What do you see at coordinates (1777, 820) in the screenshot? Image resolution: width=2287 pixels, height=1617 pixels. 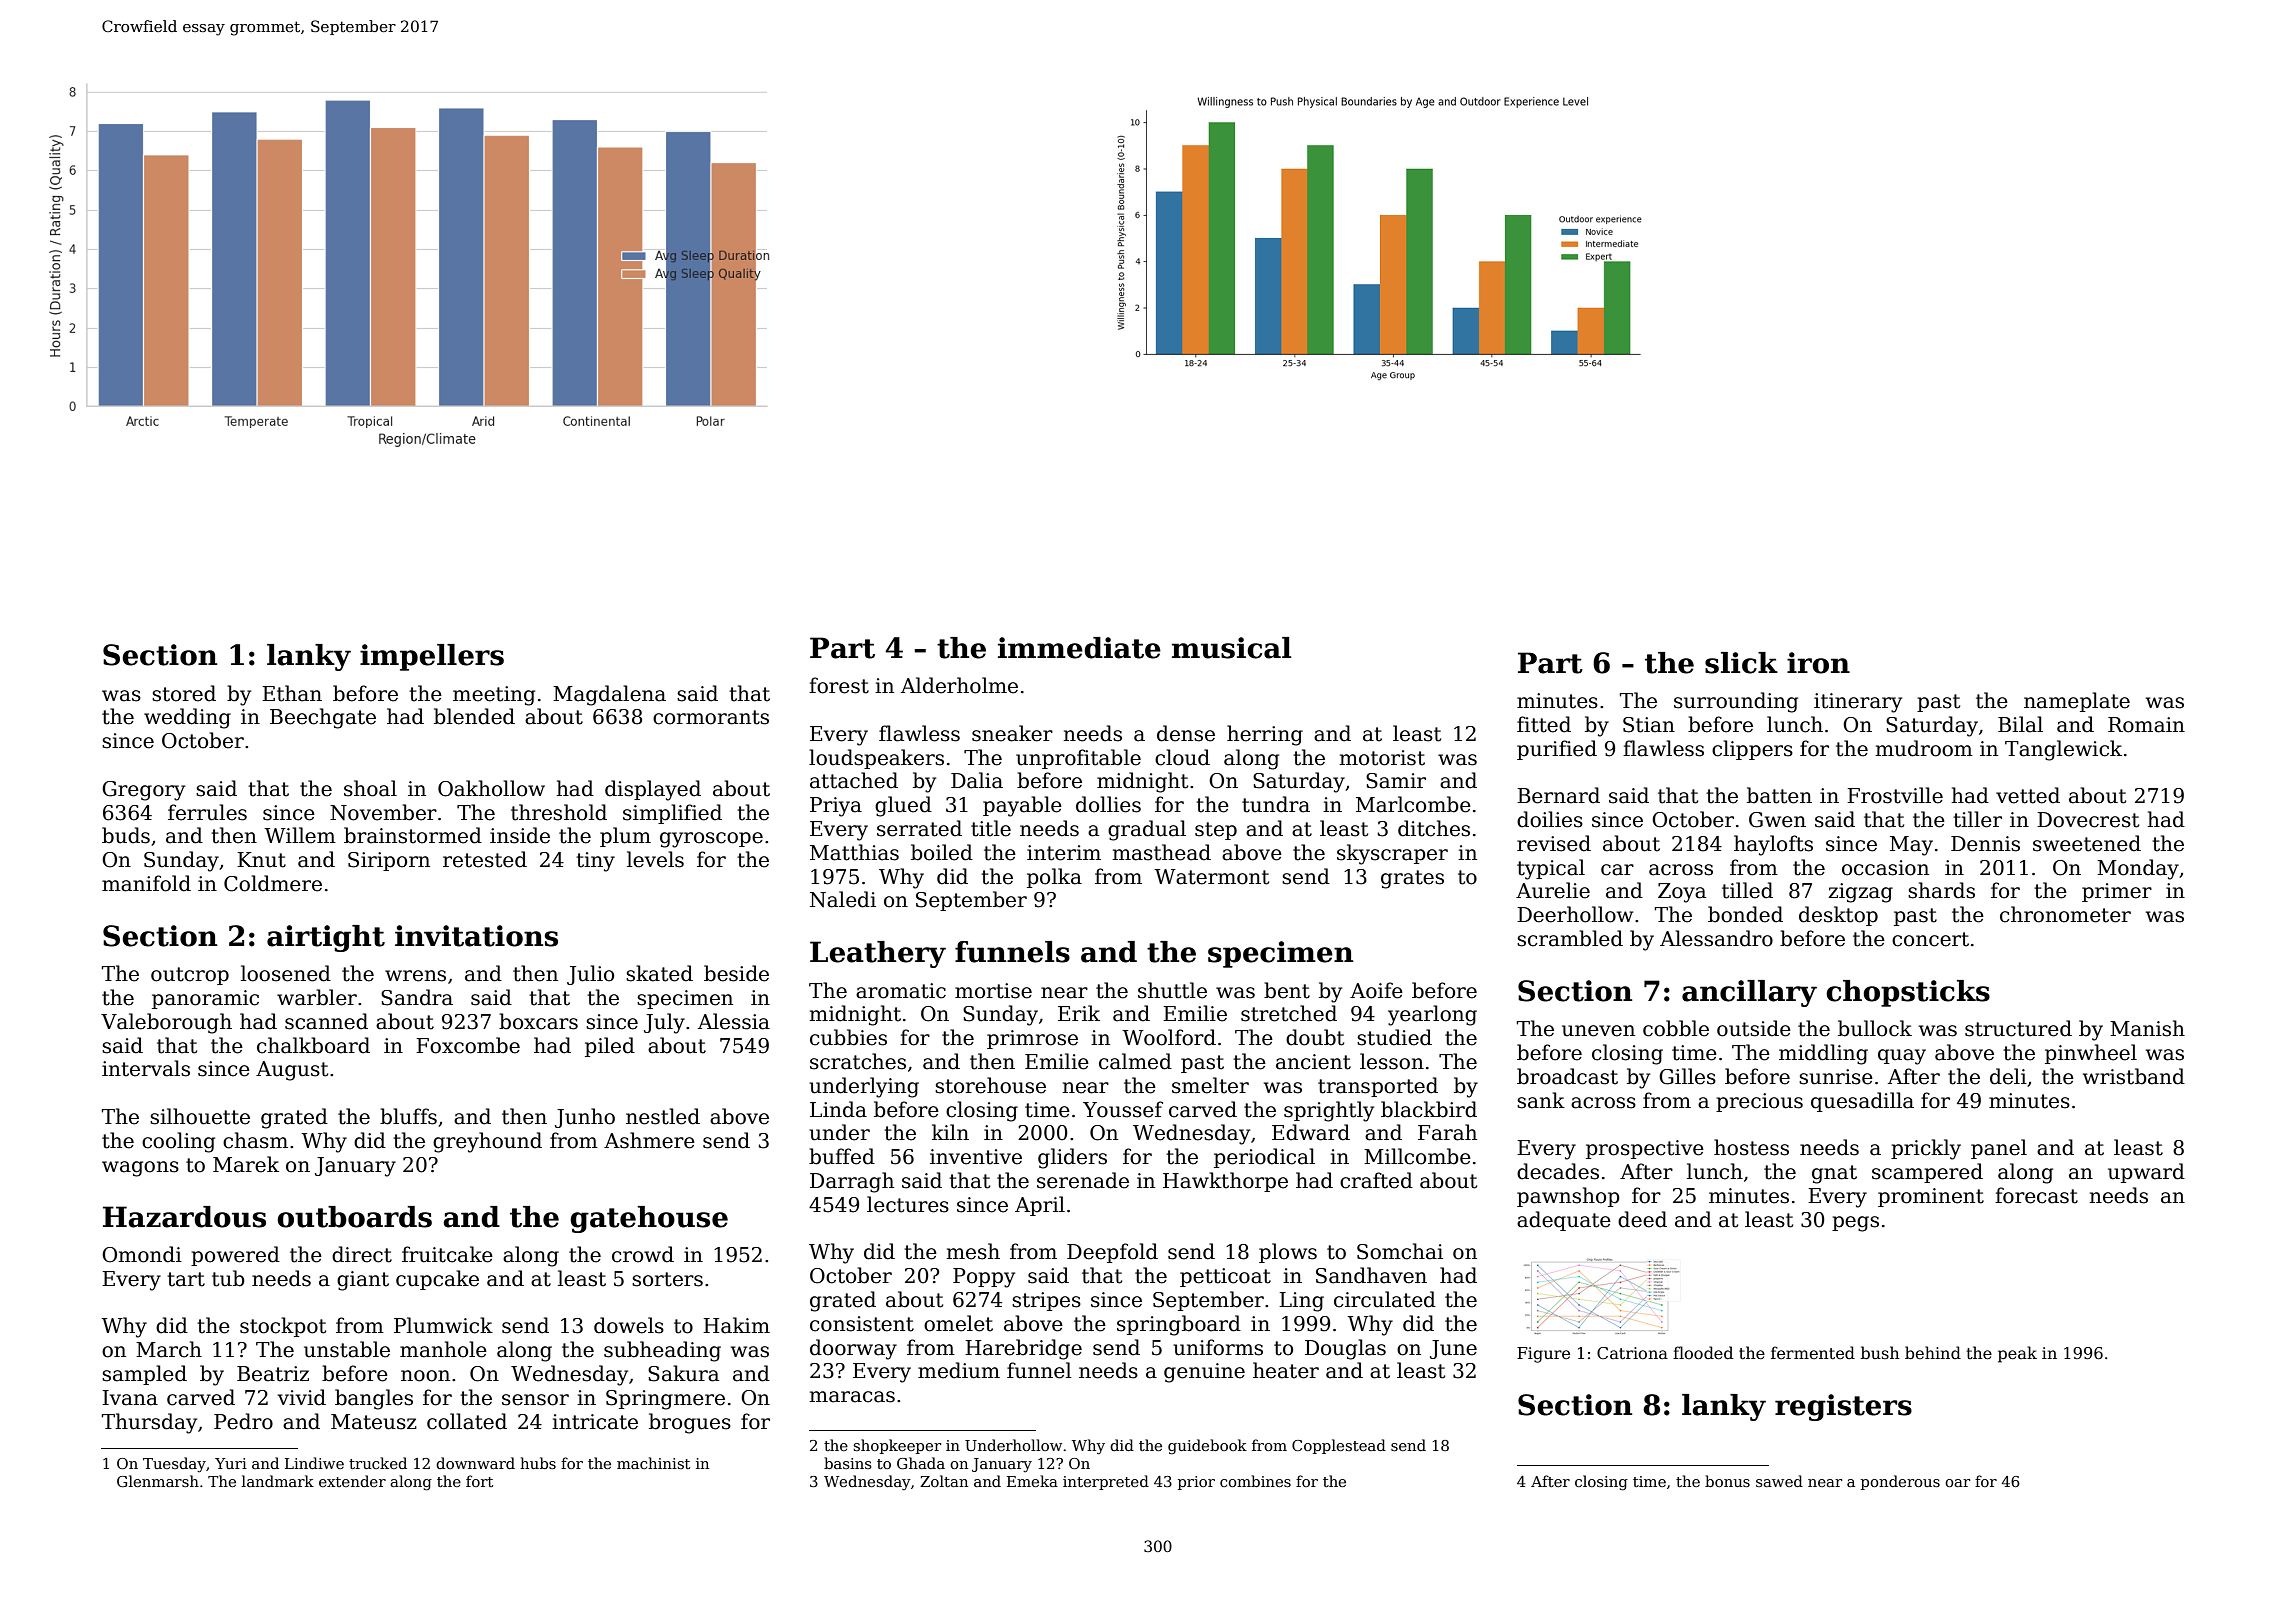 I see `Gwen` at bounding box center [1777, 820].
